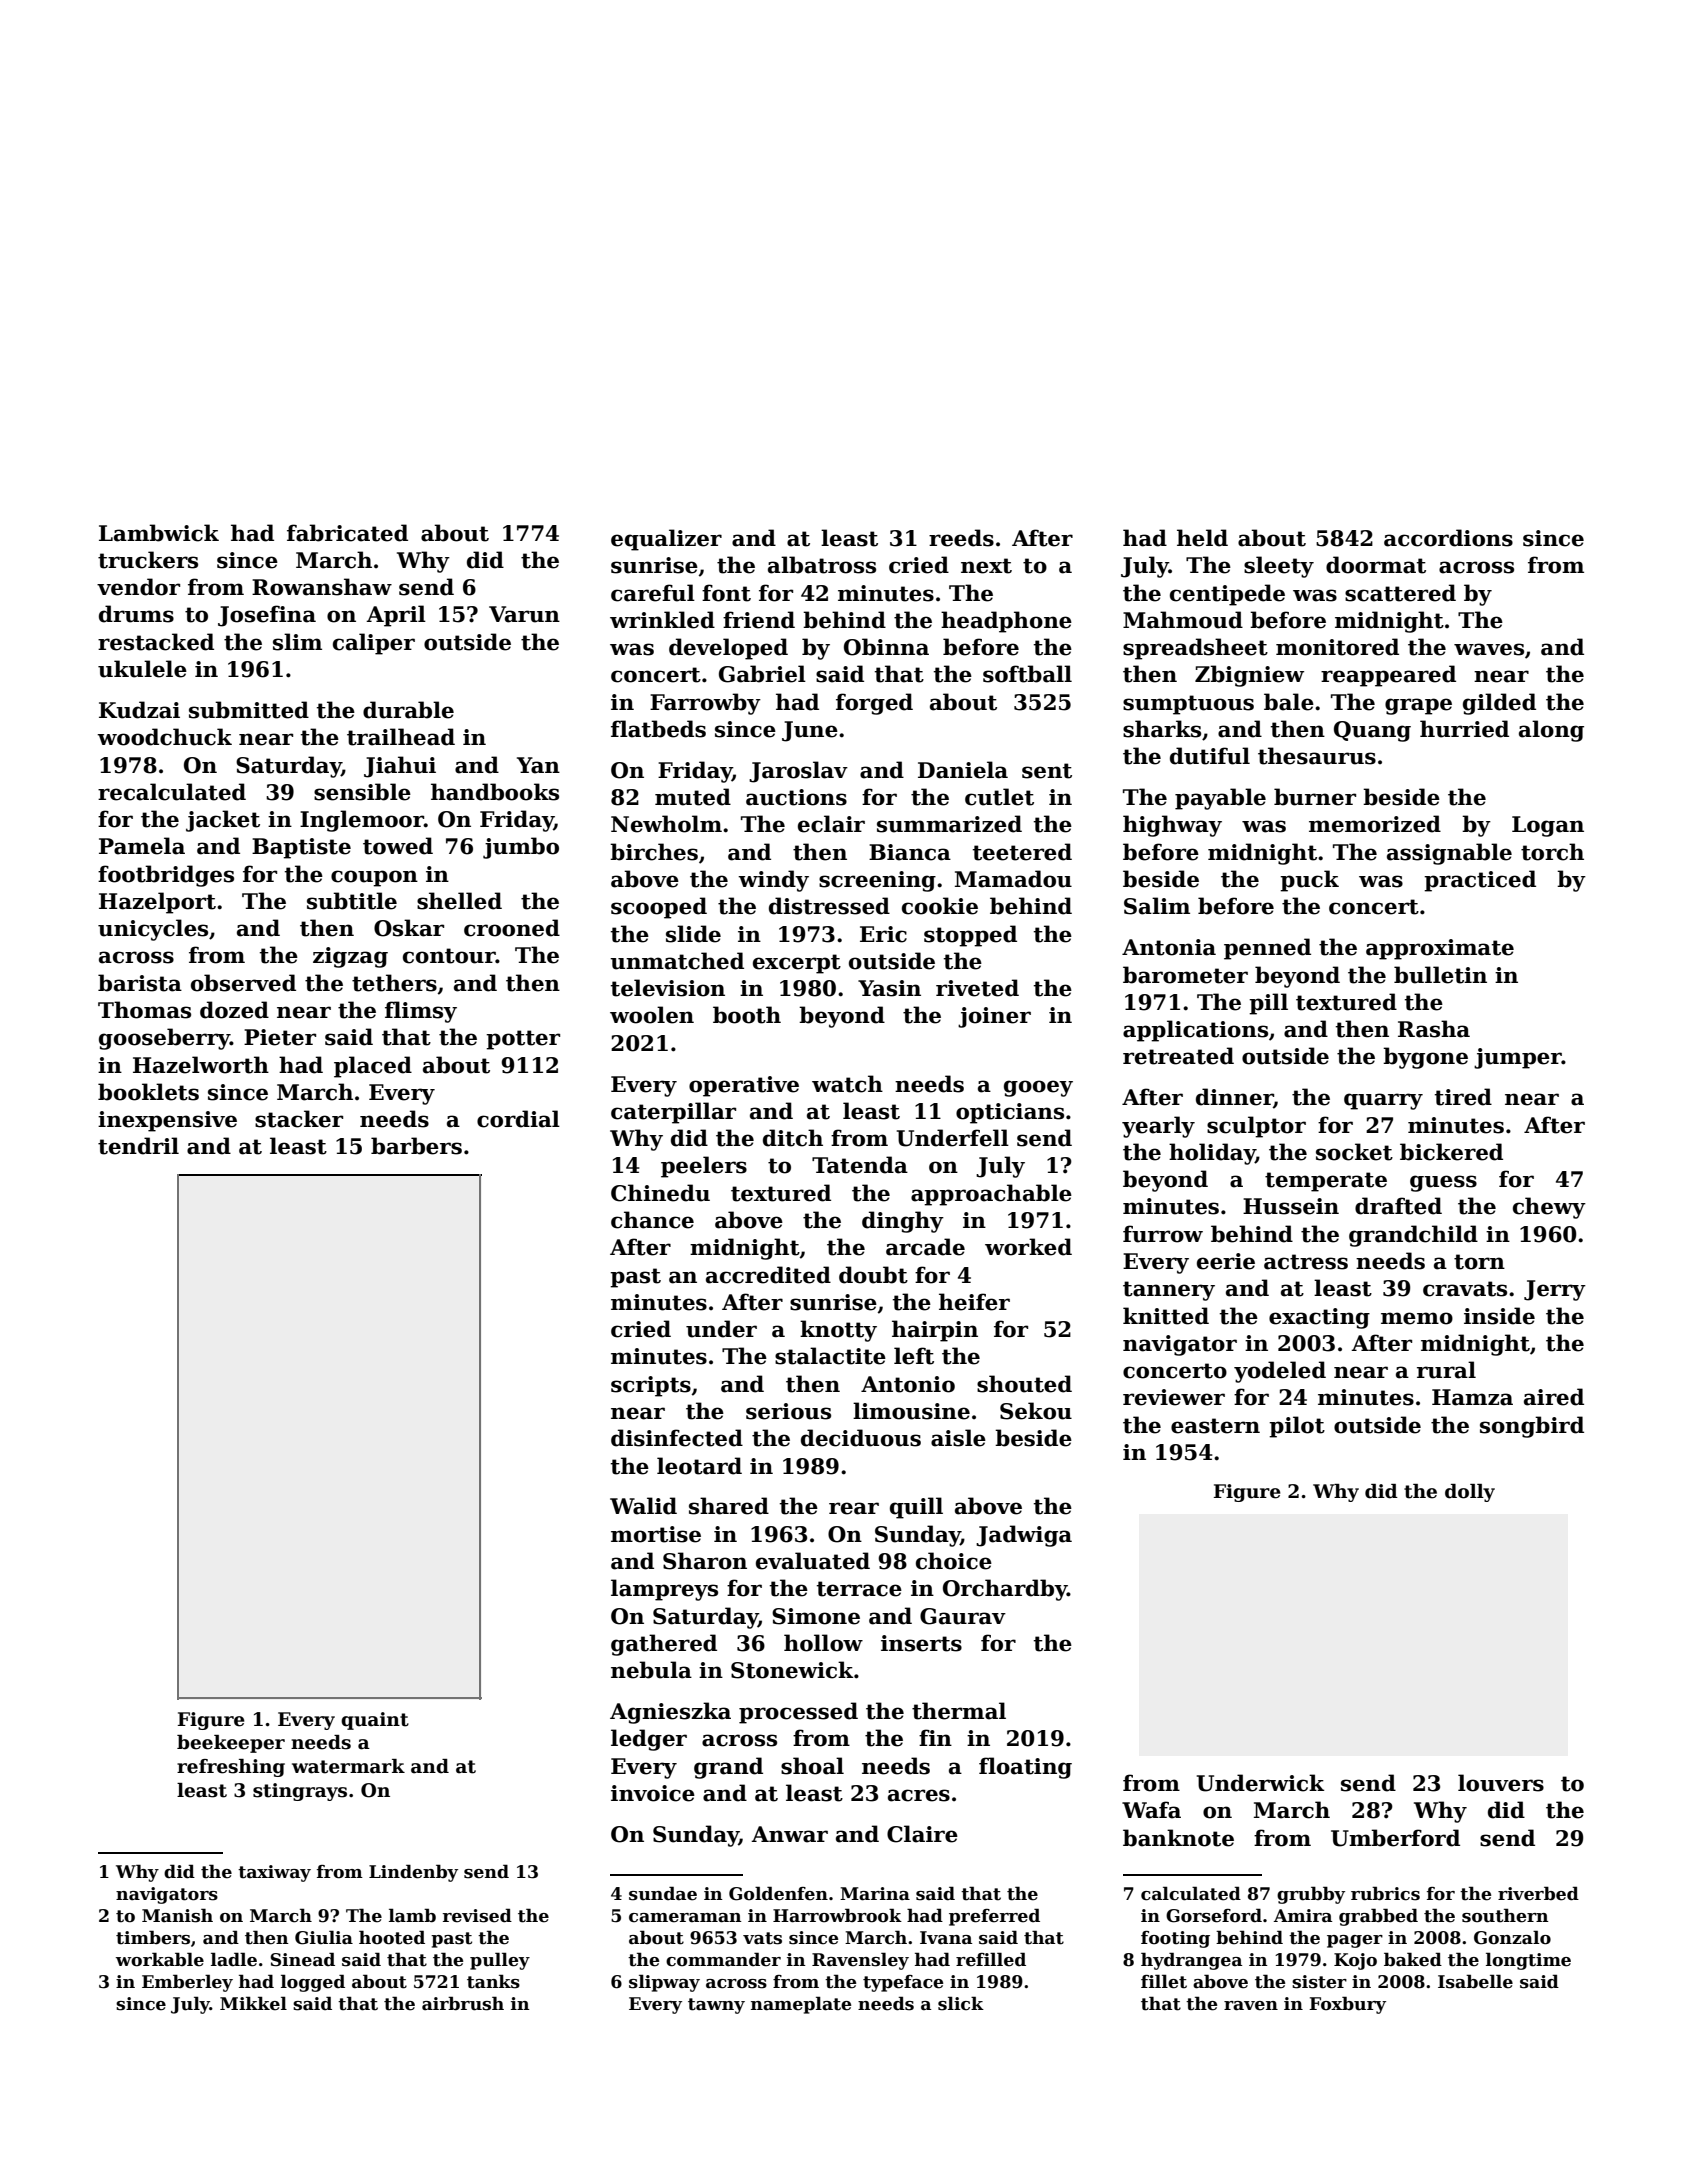 This screenshot has height=2178, width=1683. Describe the element at coordinates (164, 737) in the screenshot. I see `woodchuck` at that location.
